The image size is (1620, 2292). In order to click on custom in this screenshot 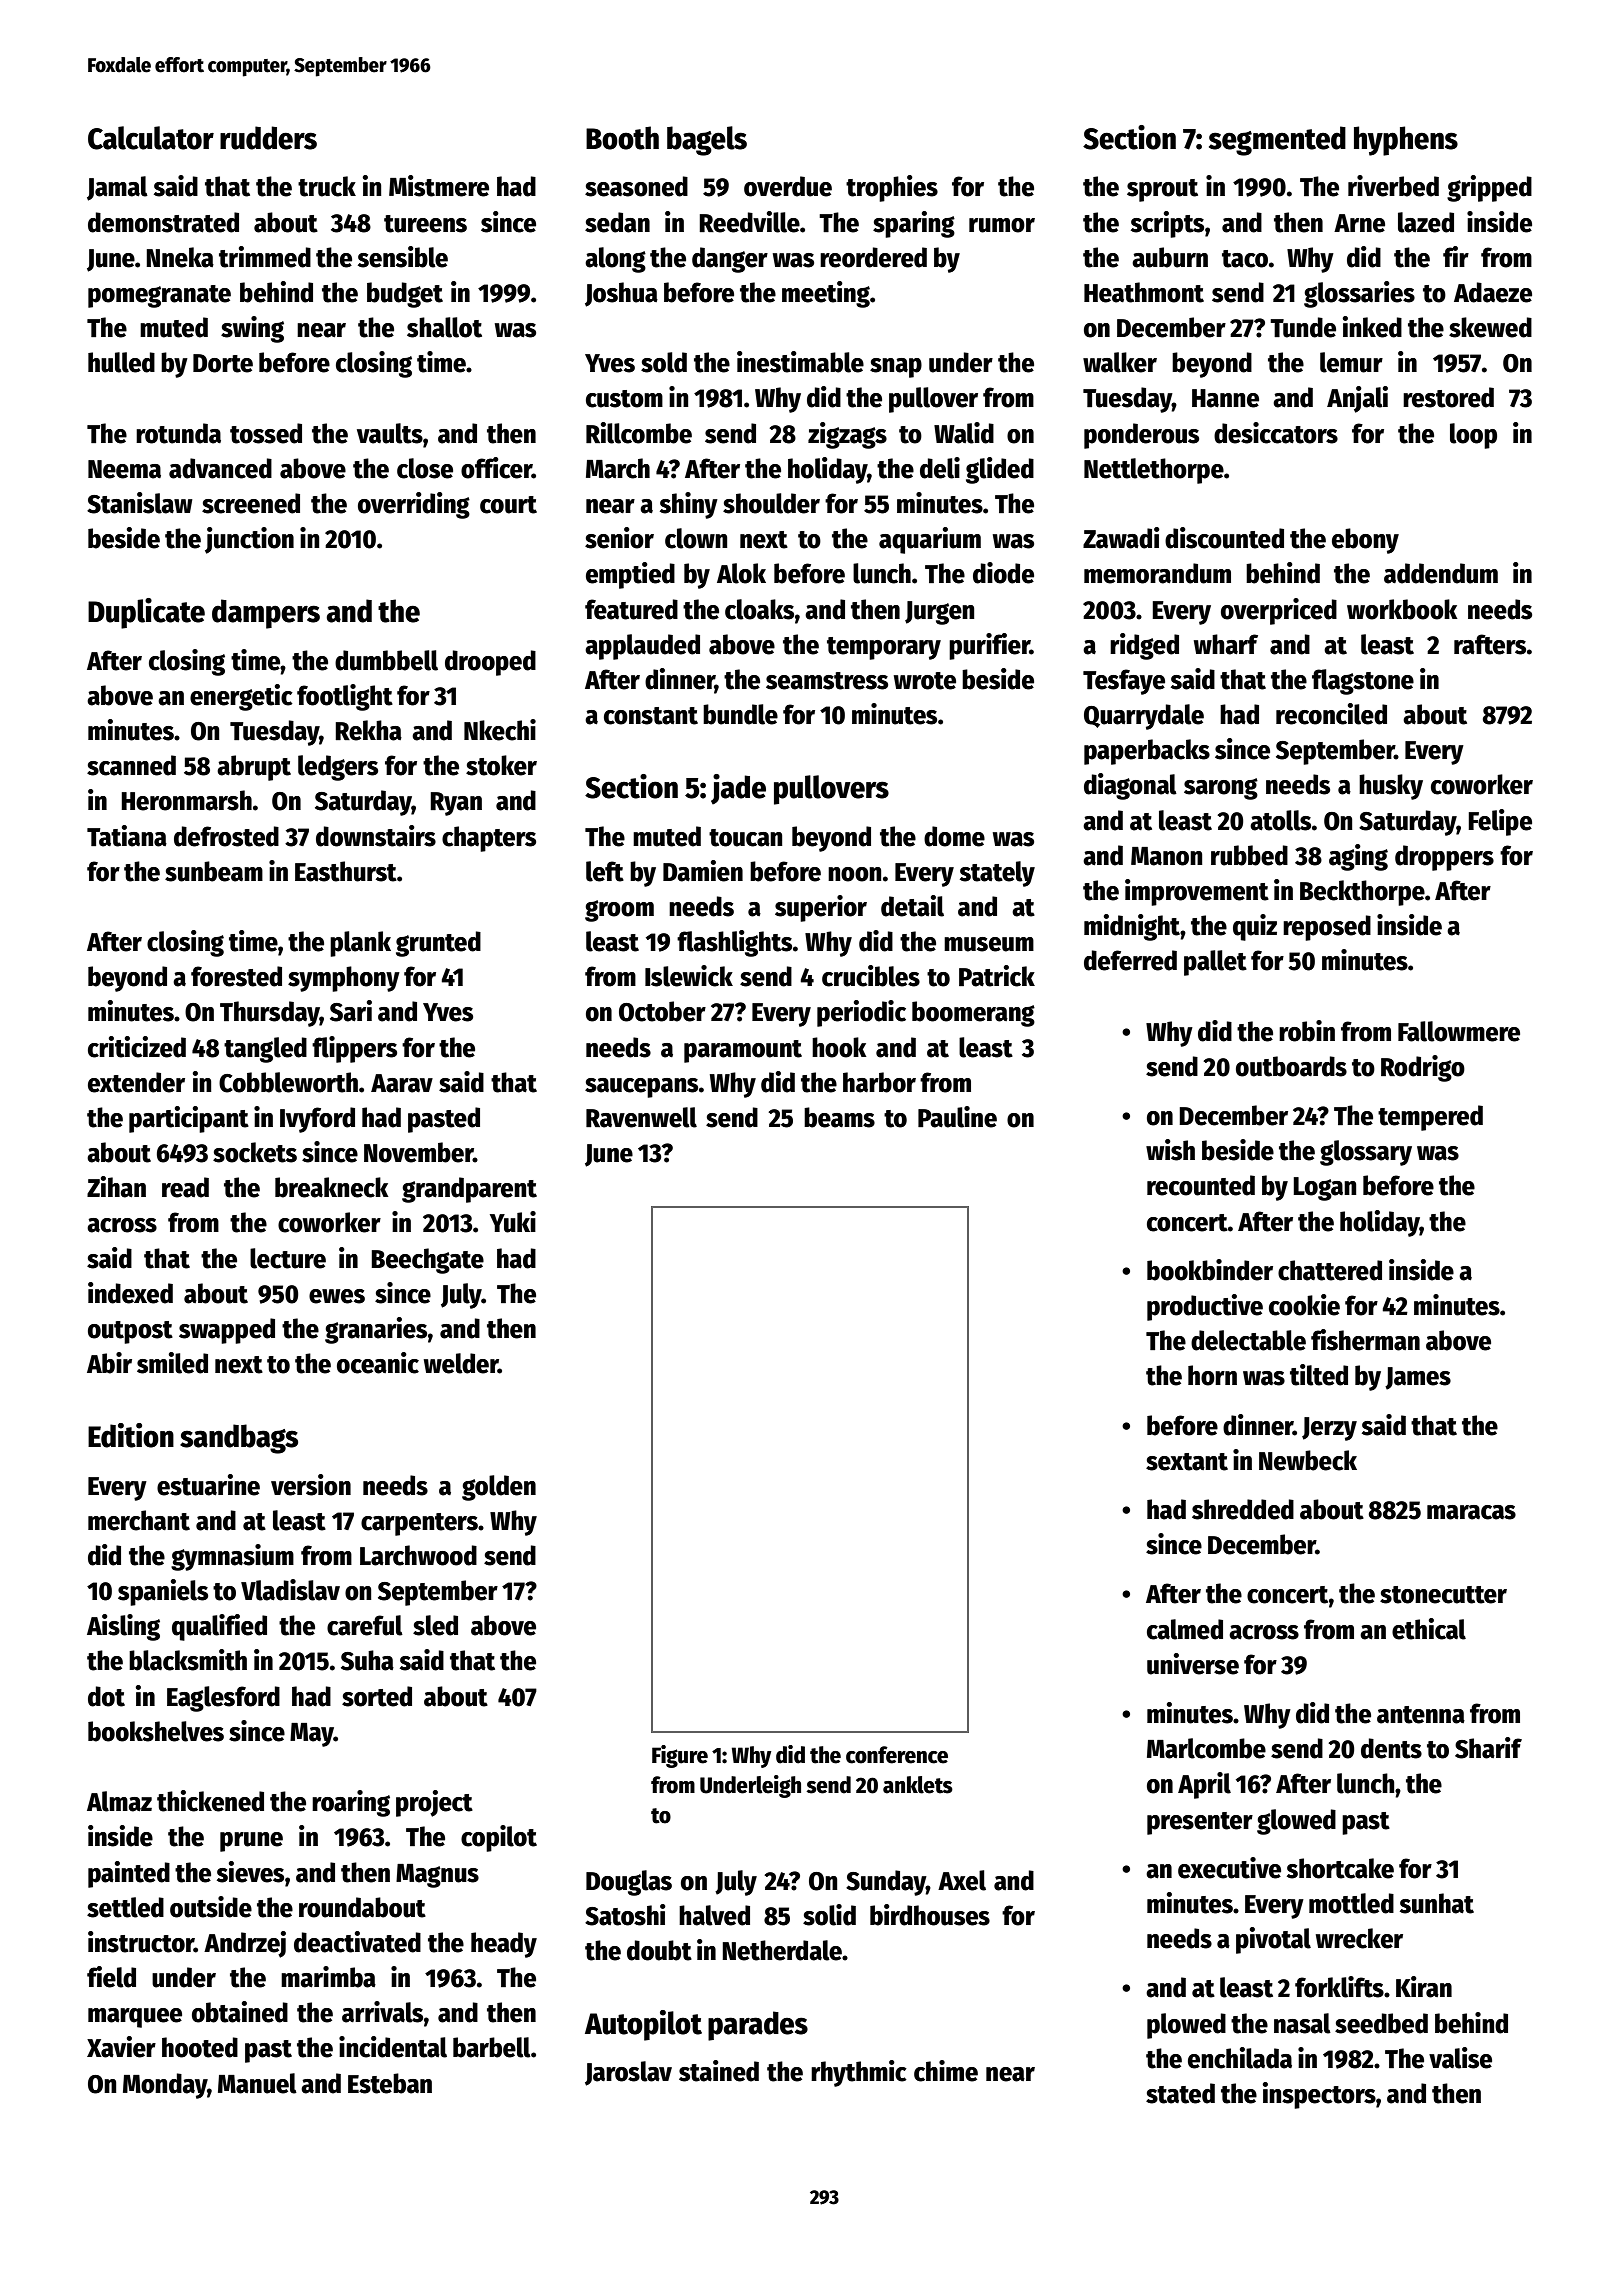, I will do `click(624, 399)`.
